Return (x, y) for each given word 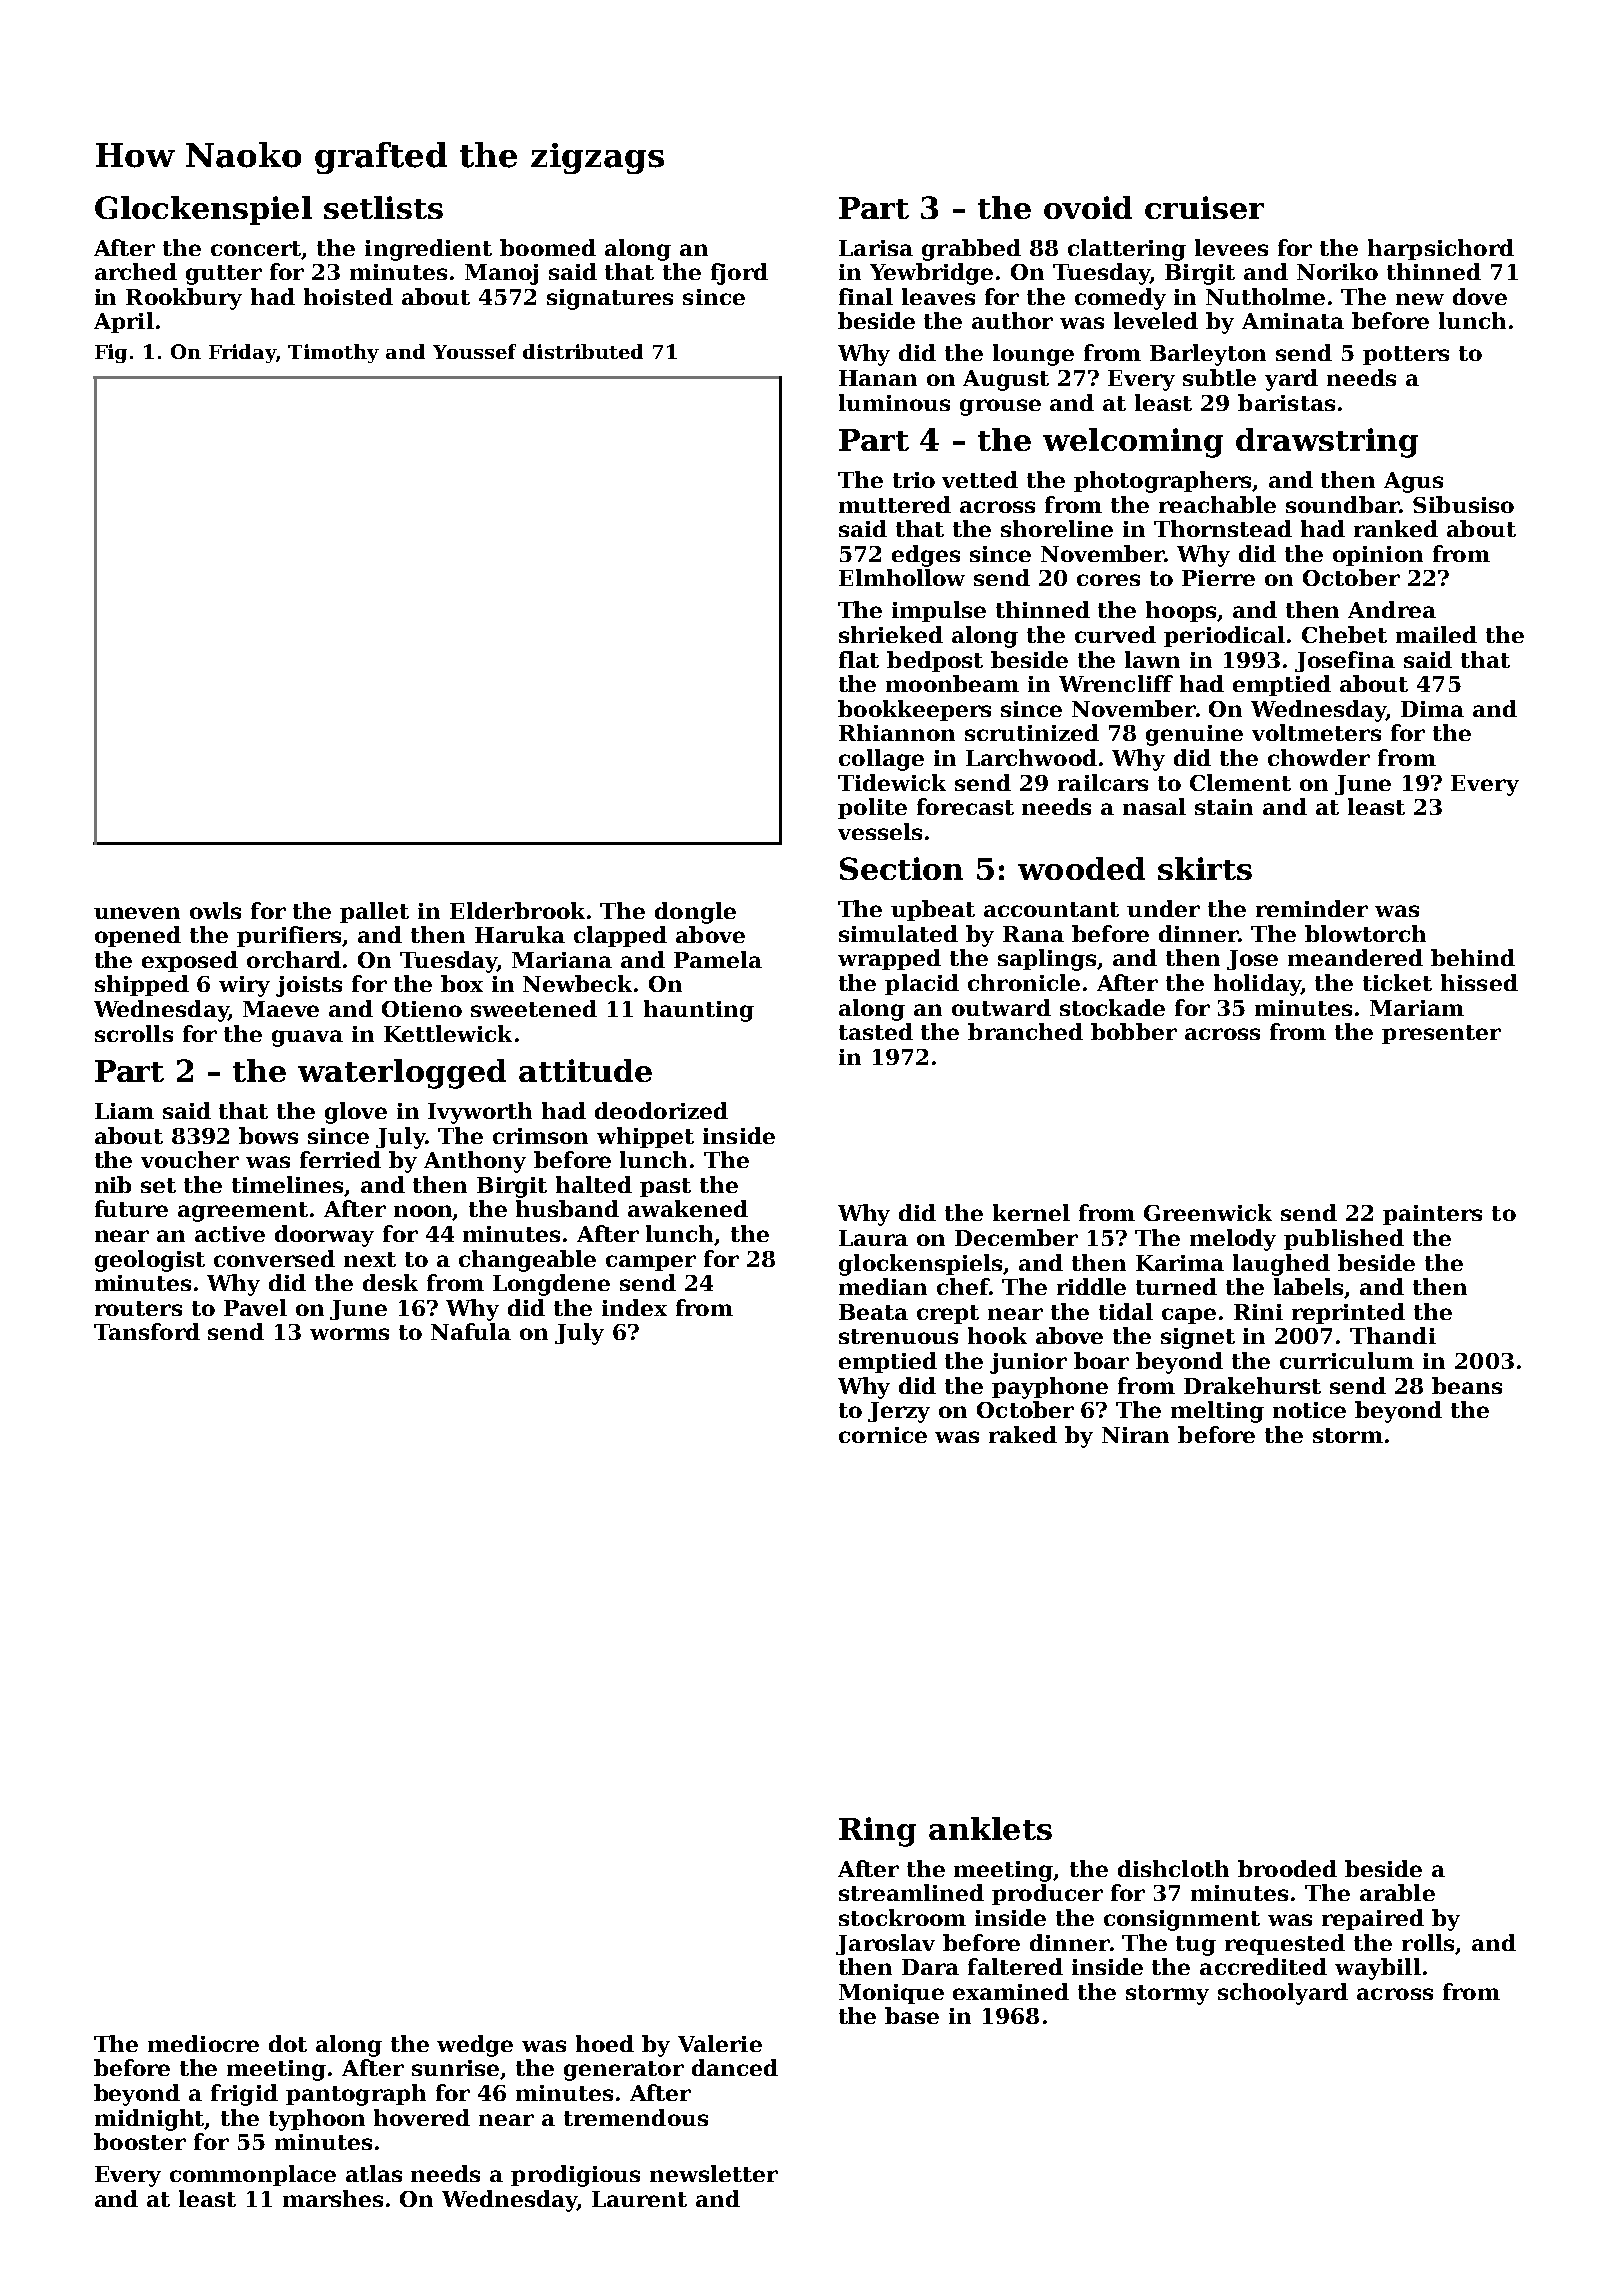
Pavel (255, 1307)
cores (1108, 580)
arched (136, 271)
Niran (1135, 1435)
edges (926, 556)
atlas (374, 2173)
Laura (873, 1238)
